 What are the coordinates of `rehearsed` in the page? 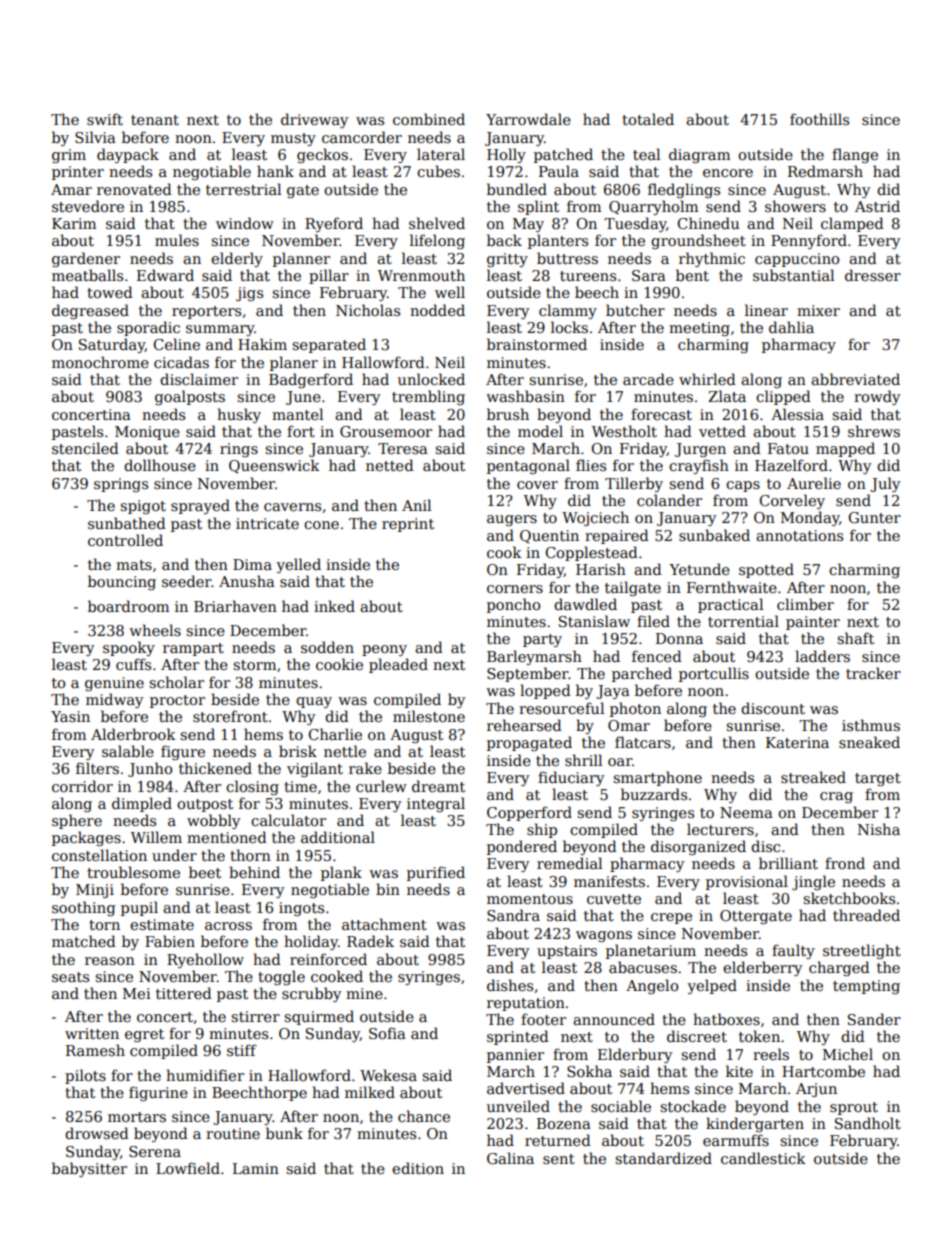 It's located at (524, 725).
